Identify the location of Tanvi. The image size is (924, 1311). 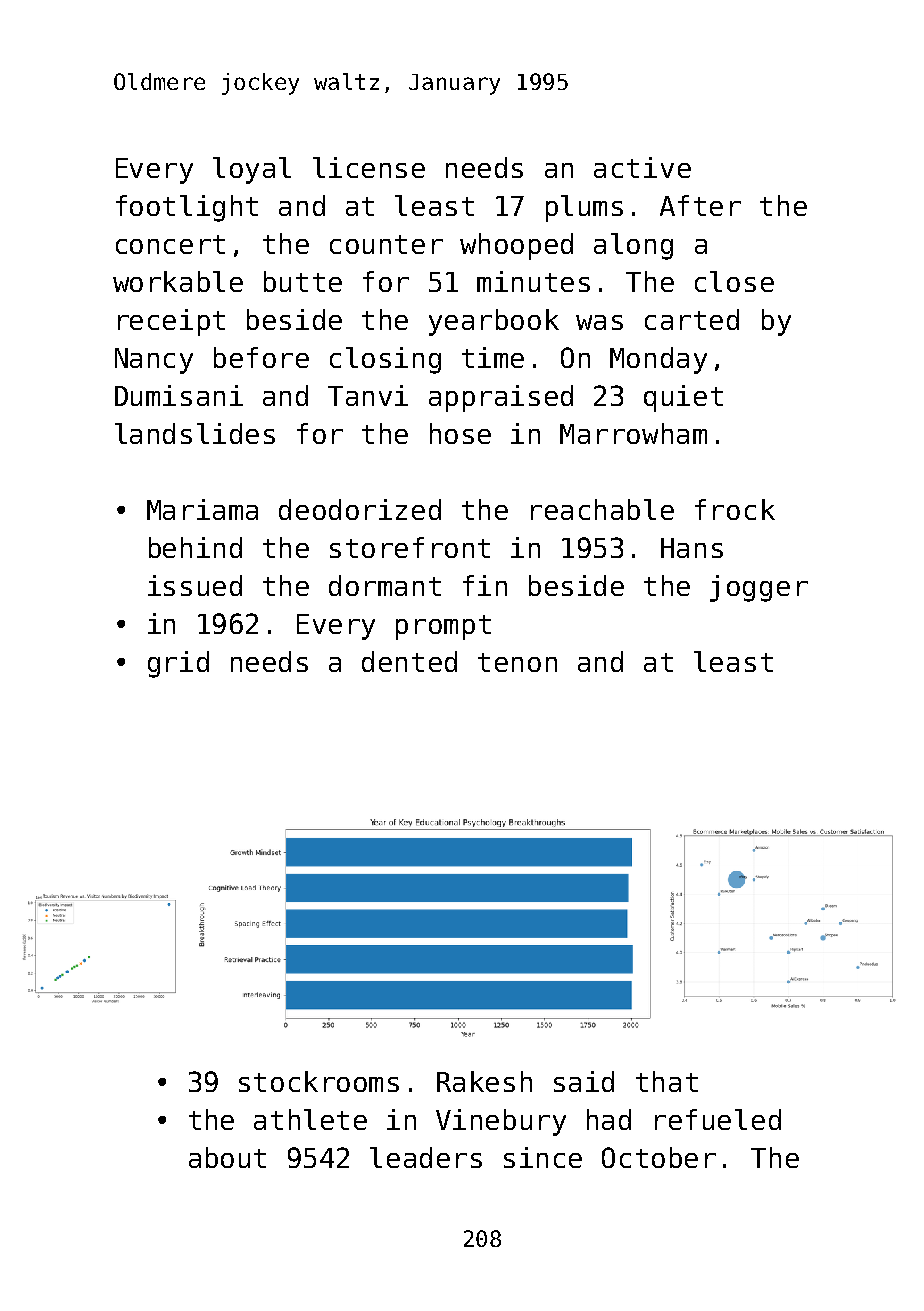
(368, 395).
